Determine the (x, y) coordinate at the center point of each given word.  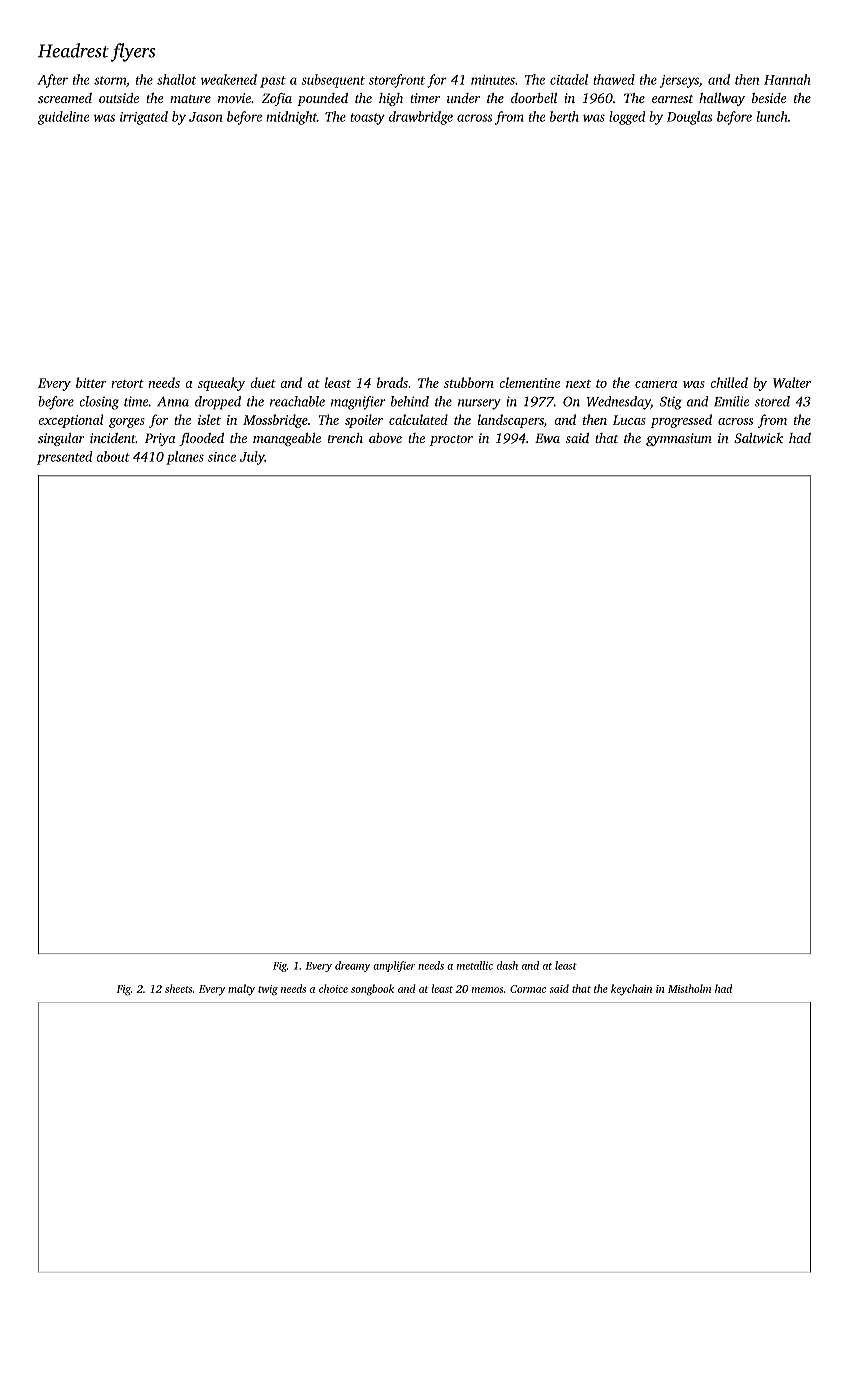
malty (241, 990)
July (252, 458)
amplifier (394, 966)
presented (64, 458)
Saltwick (758, 438)
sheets (178, 988)
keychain (631, 990)
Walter (792, 382)
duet (263, 382)
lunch (772, 116)
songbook (372, 990)
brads (392, 382)
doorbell (534, 98)
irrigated (144, 118)
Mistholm (689, 988)
